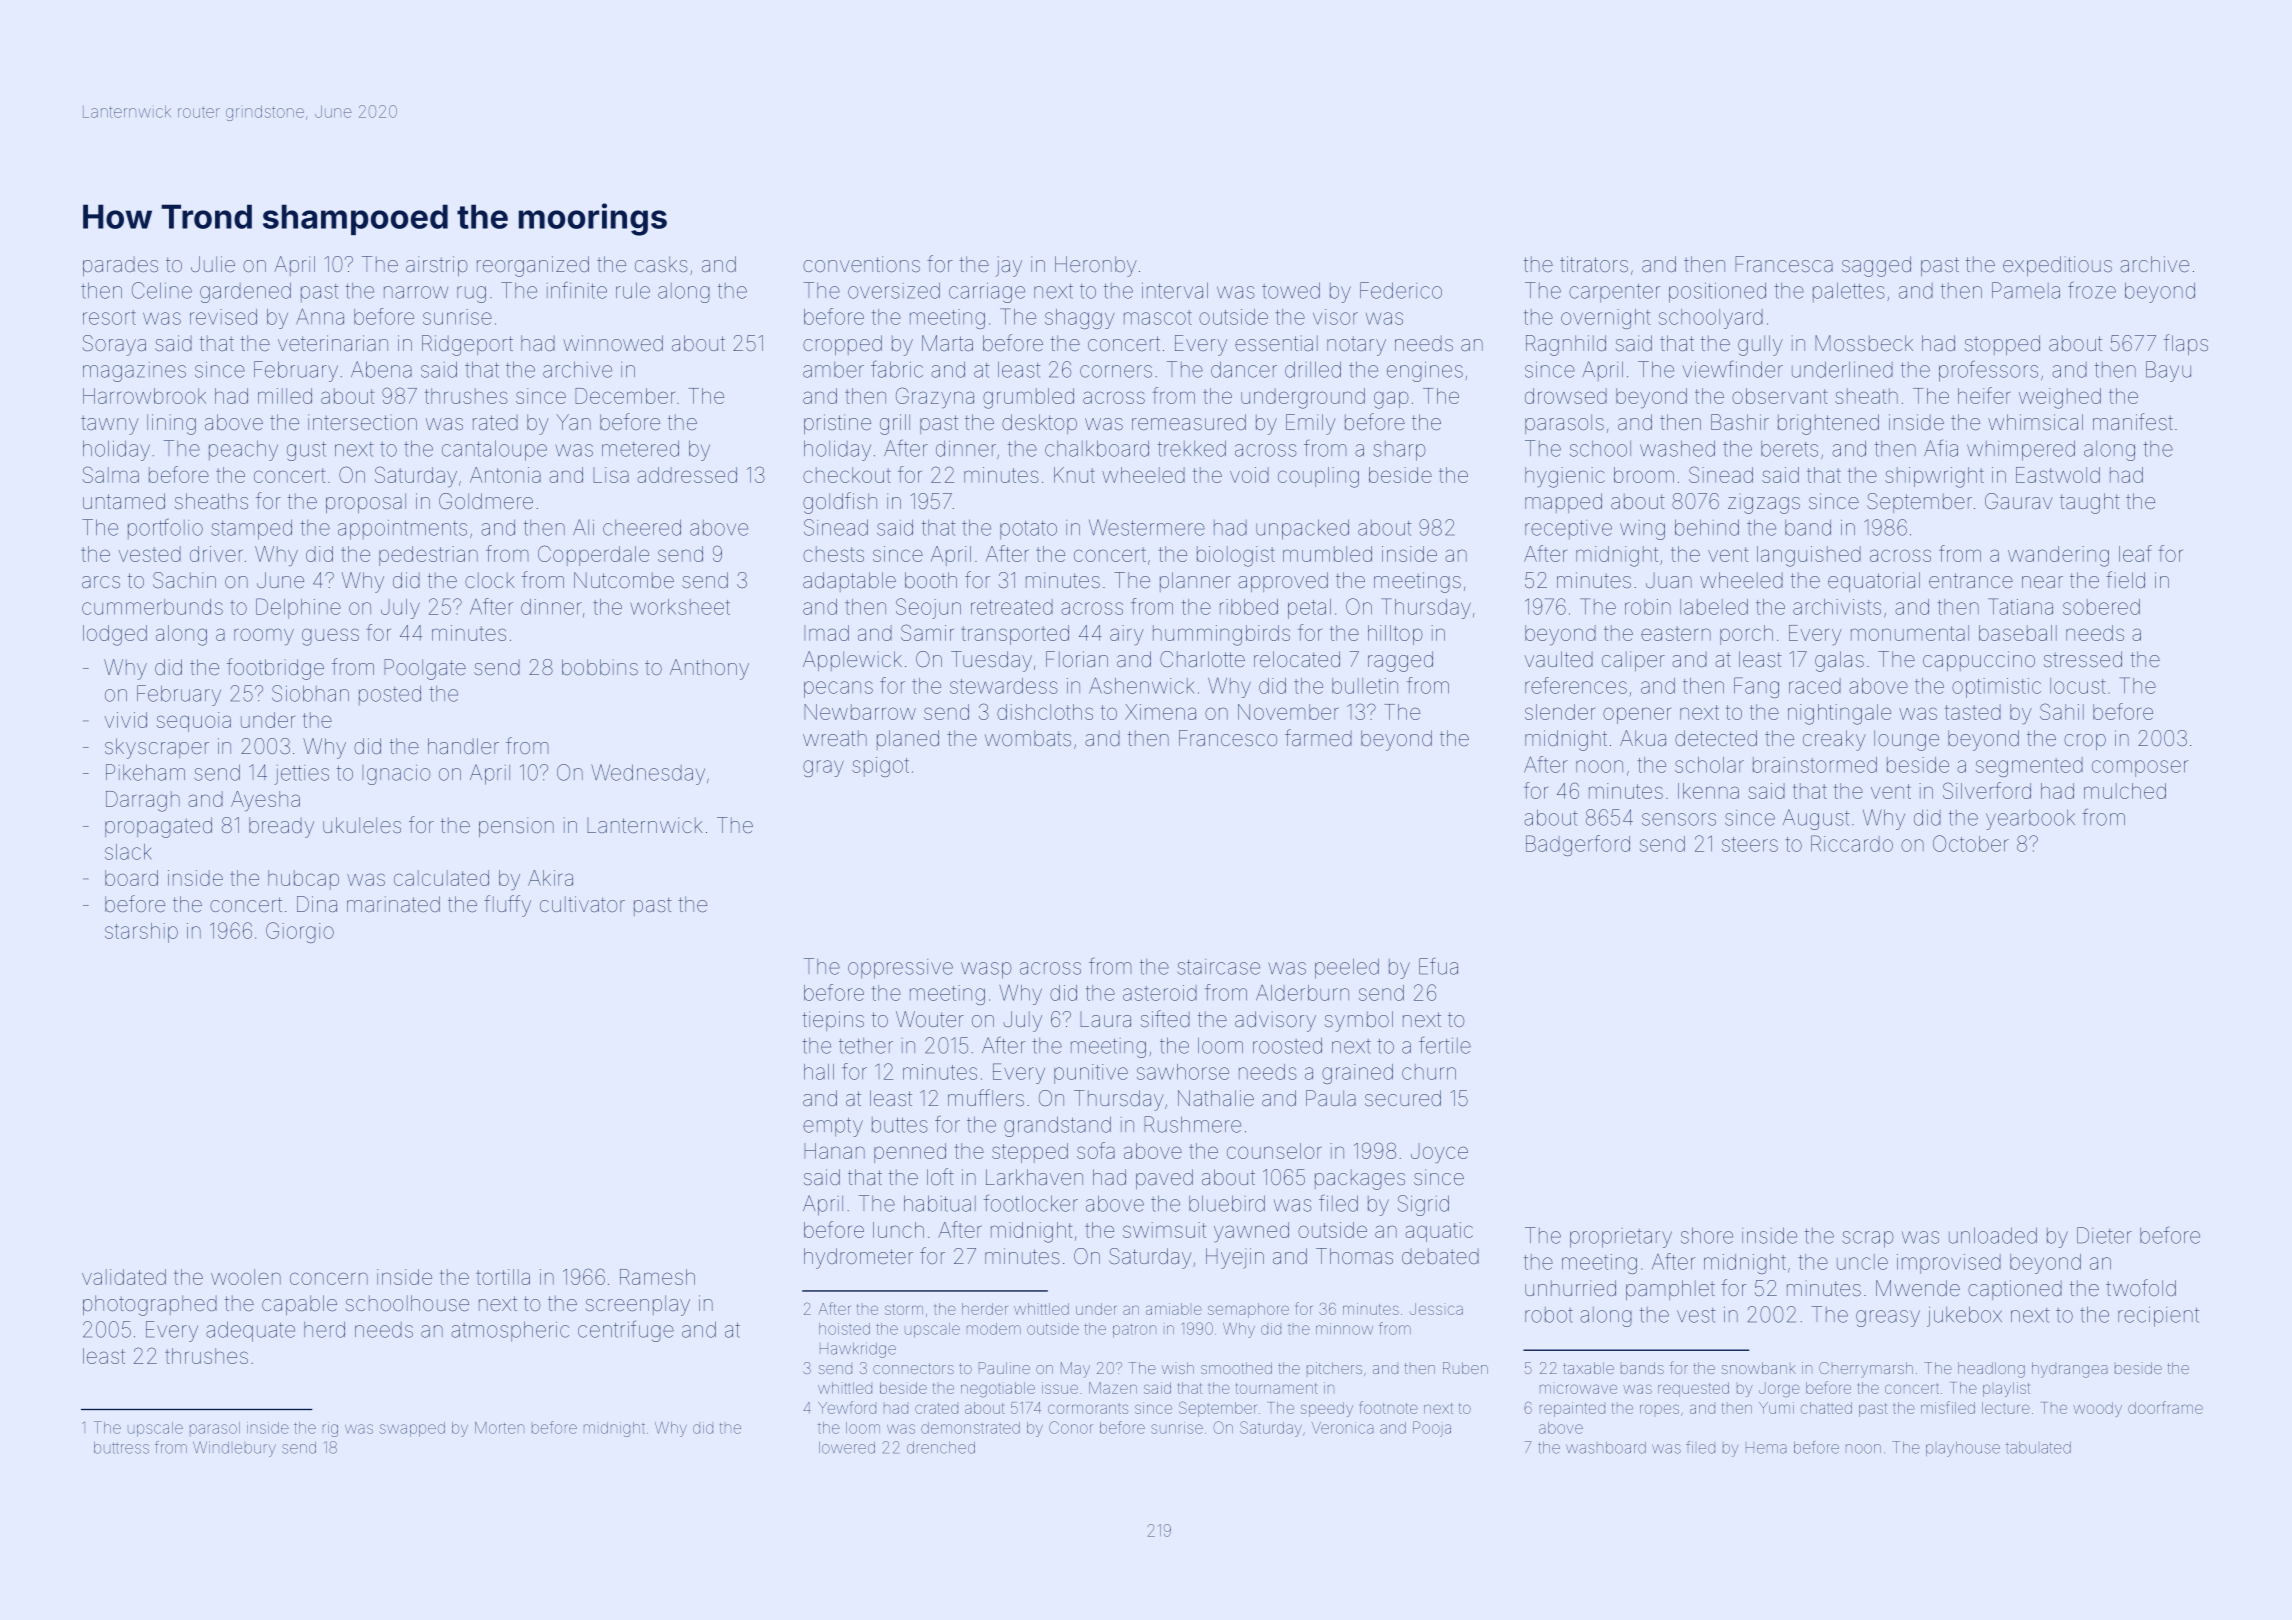 The width and height of the screenshot is (2292, 1620). Describe the element at coordinates (1642, 530) in the screenshot. I see `wing` at that location.
